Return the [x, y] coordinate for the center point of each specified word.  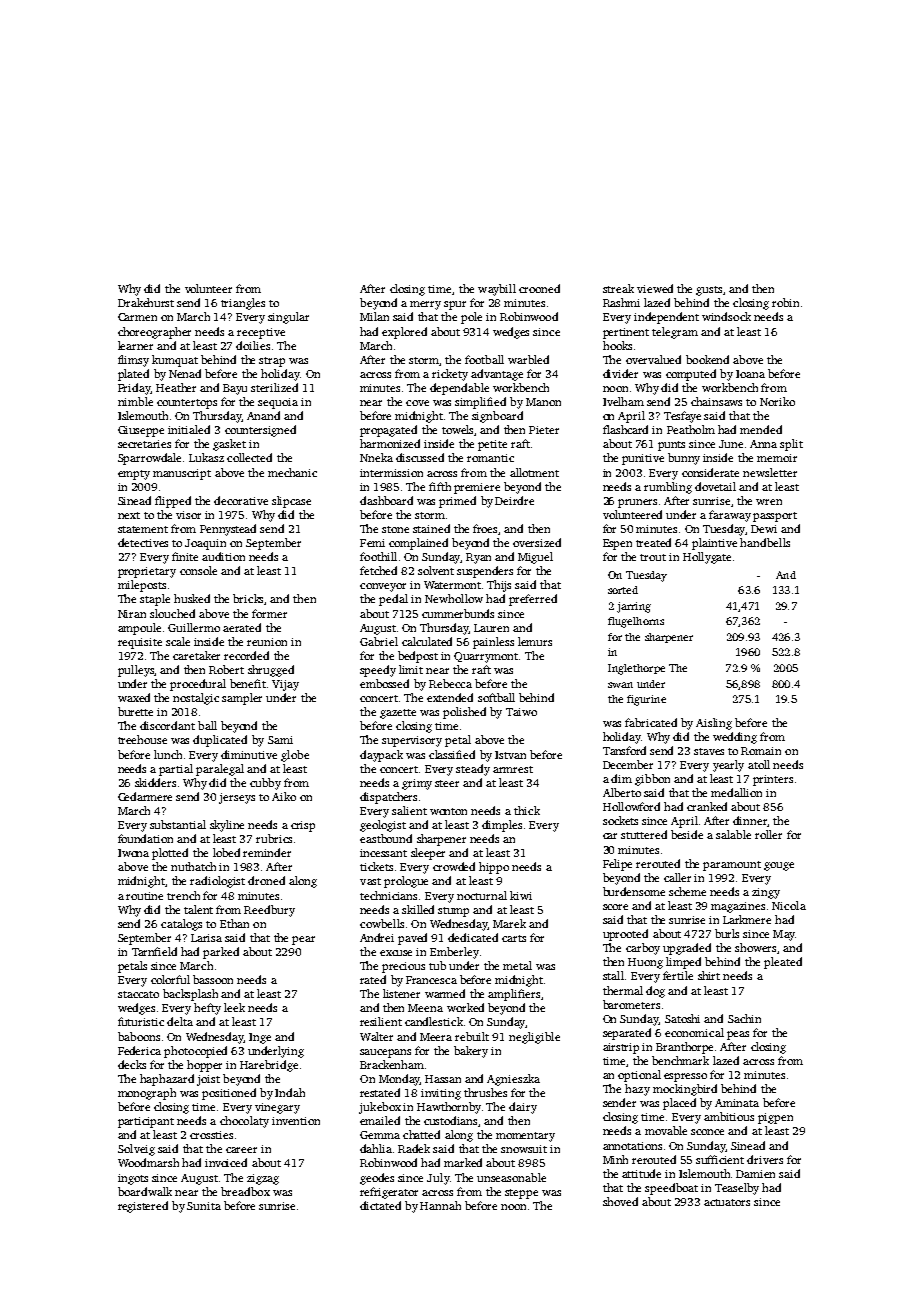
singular [288, 318]
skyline [227, 826]
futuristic [141, 1021]
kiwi [521, 895]
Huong [645, 963]
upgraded [687, 949]
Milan [374, 316]
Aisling [714, 724]
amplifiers [514, 995]
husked [192, 598]
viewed [655, 288]
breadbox [245, 1191]
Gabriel [379, 641]
